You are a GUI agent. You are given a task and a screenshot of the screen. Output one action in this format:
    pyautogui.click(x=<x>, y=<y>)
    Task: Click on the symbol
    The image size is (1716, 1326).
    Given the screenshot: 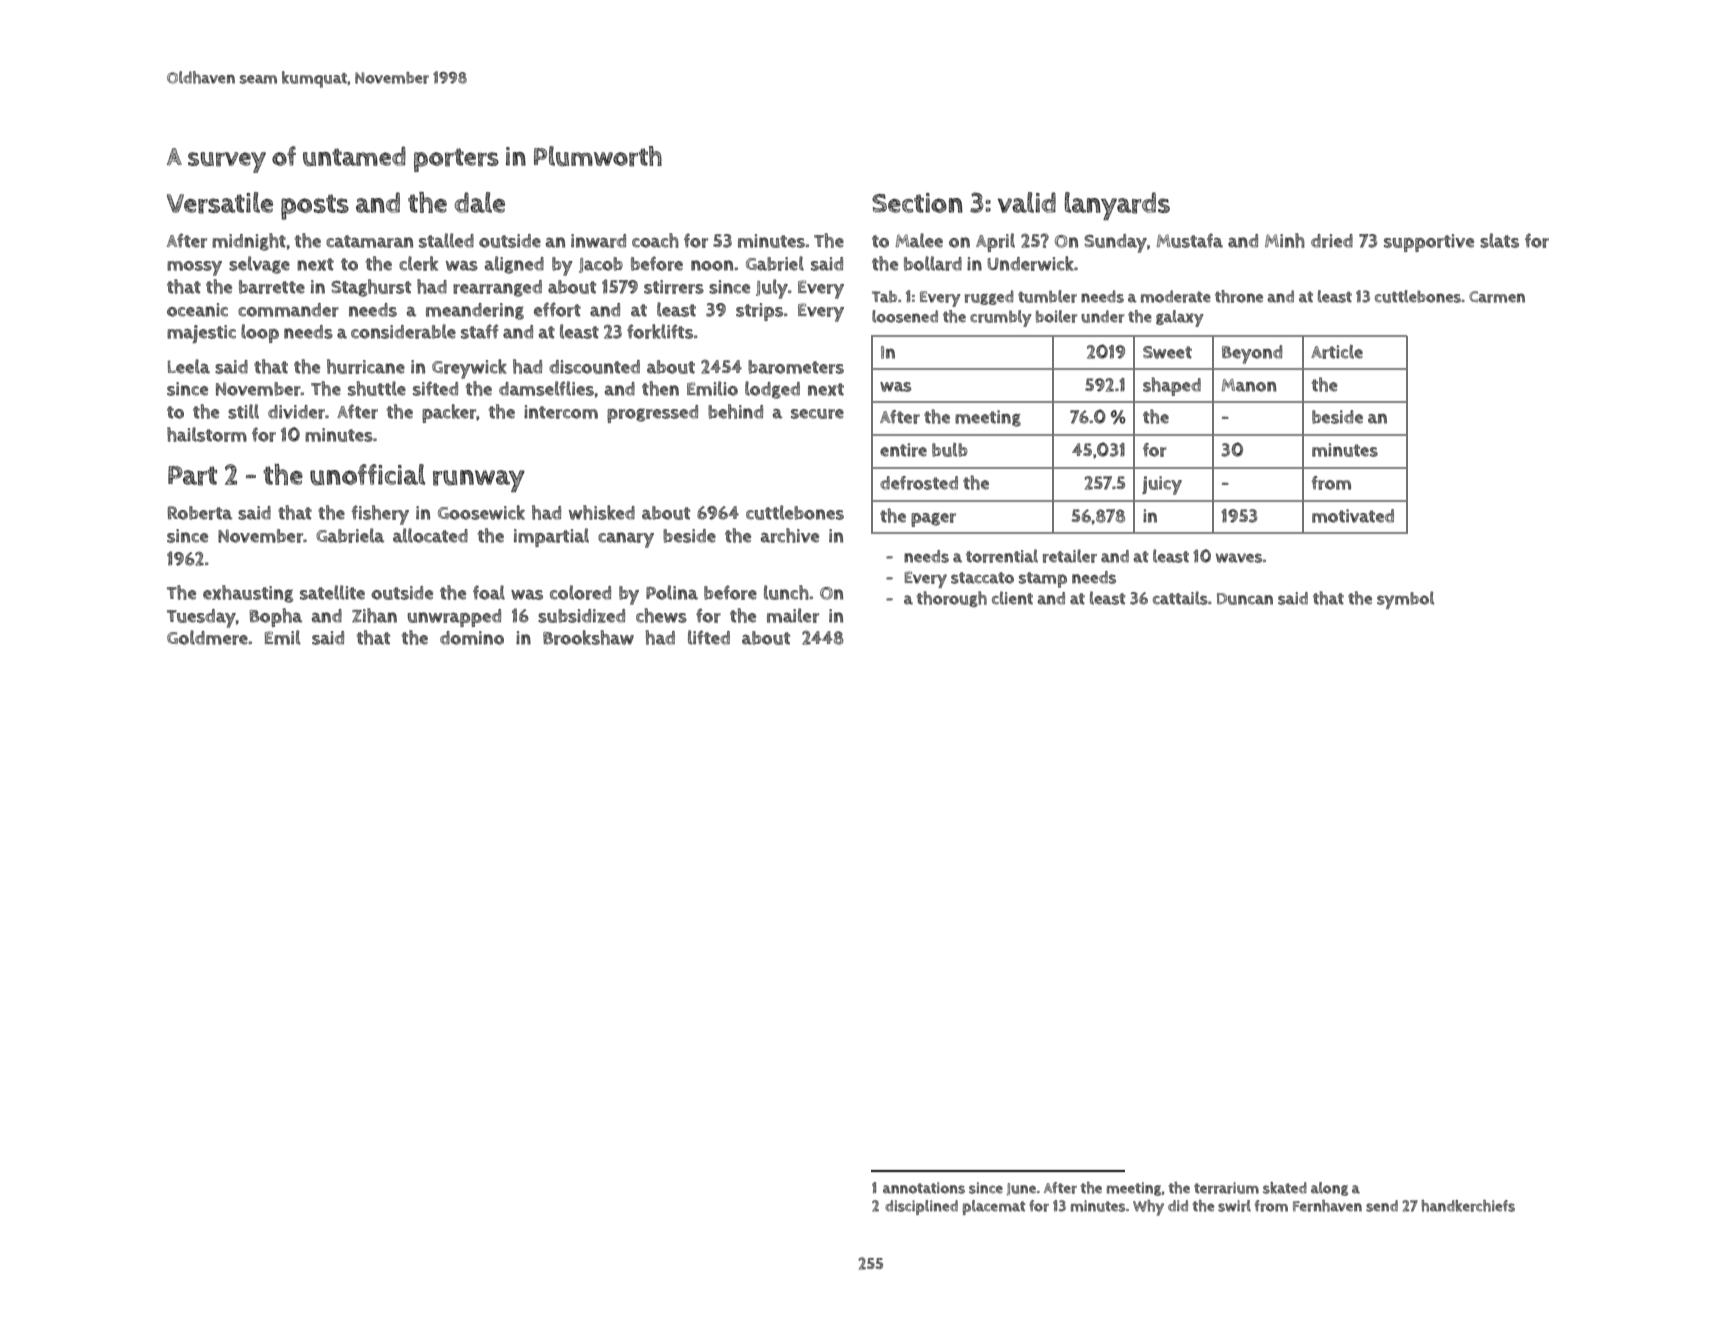 What is the action you would take?
    pyautogui.click(x=1405, y=600)
